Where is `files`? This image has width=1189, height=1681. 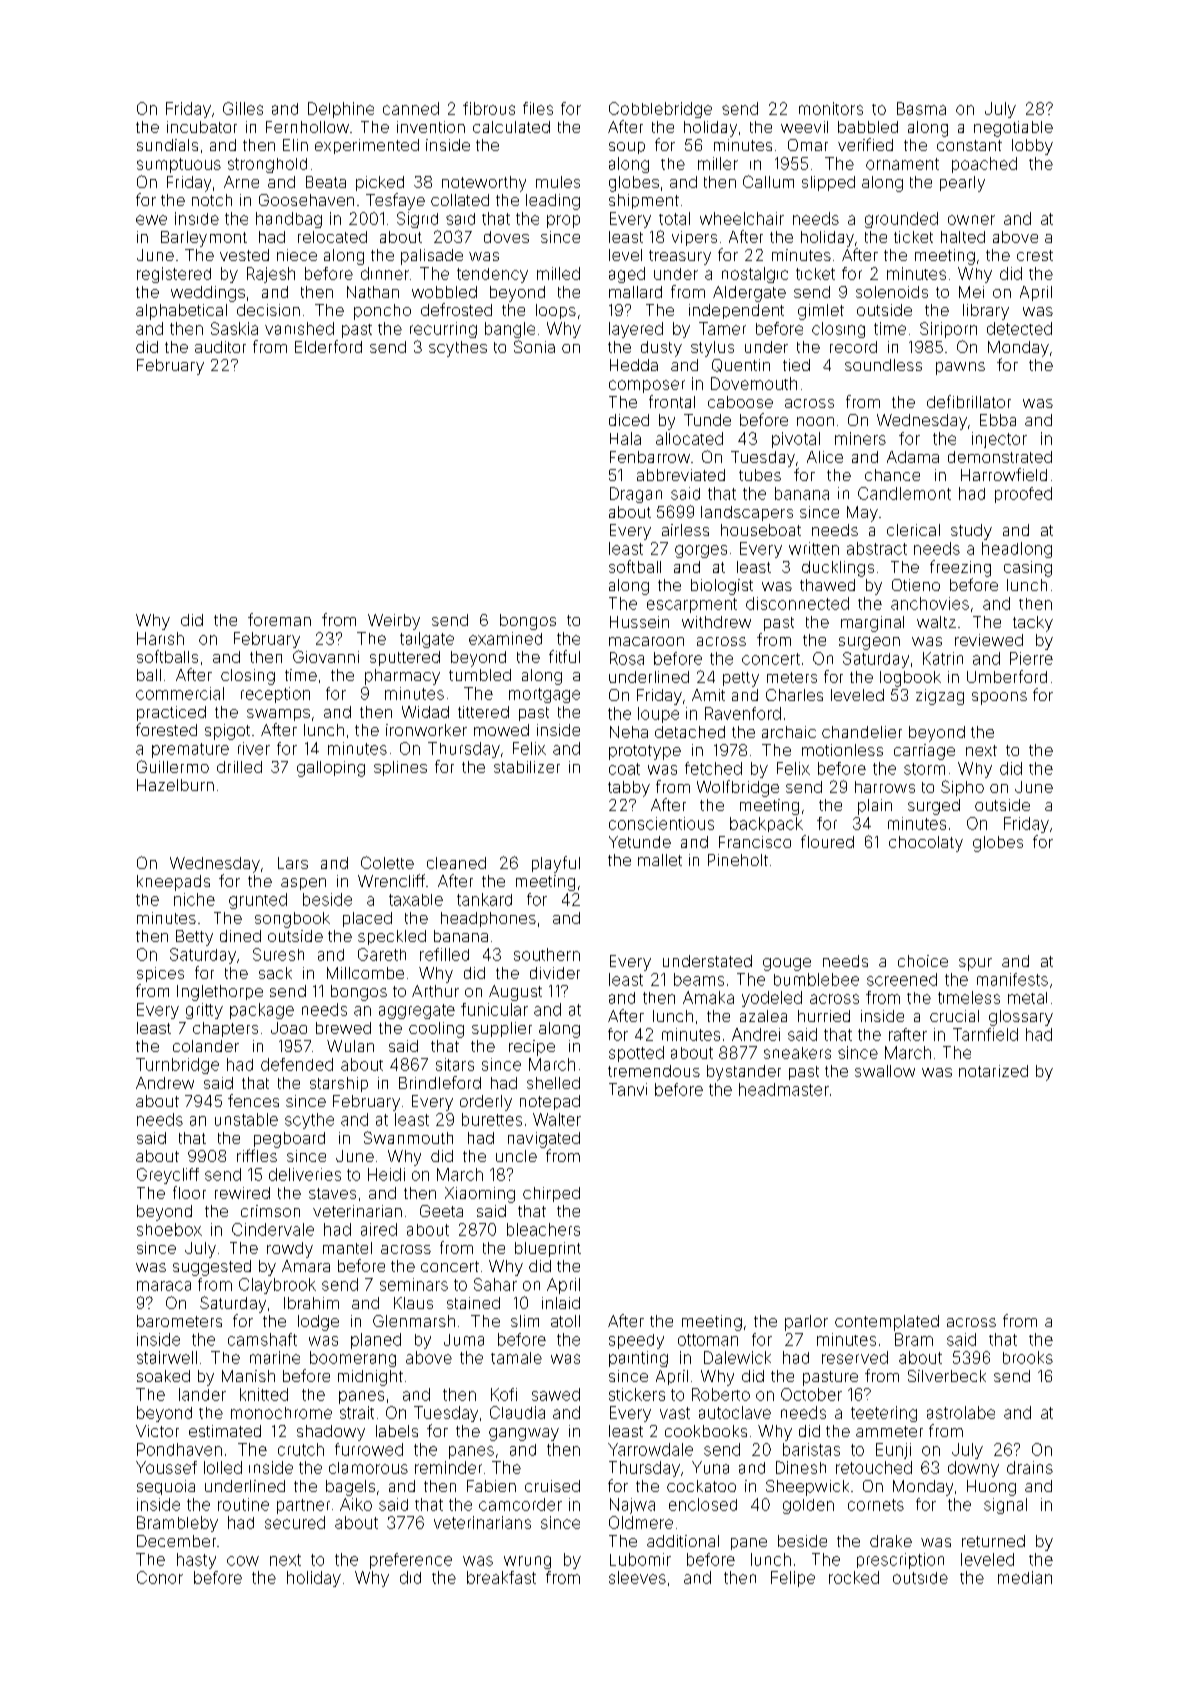 files is located at coordinates (538, 108).
